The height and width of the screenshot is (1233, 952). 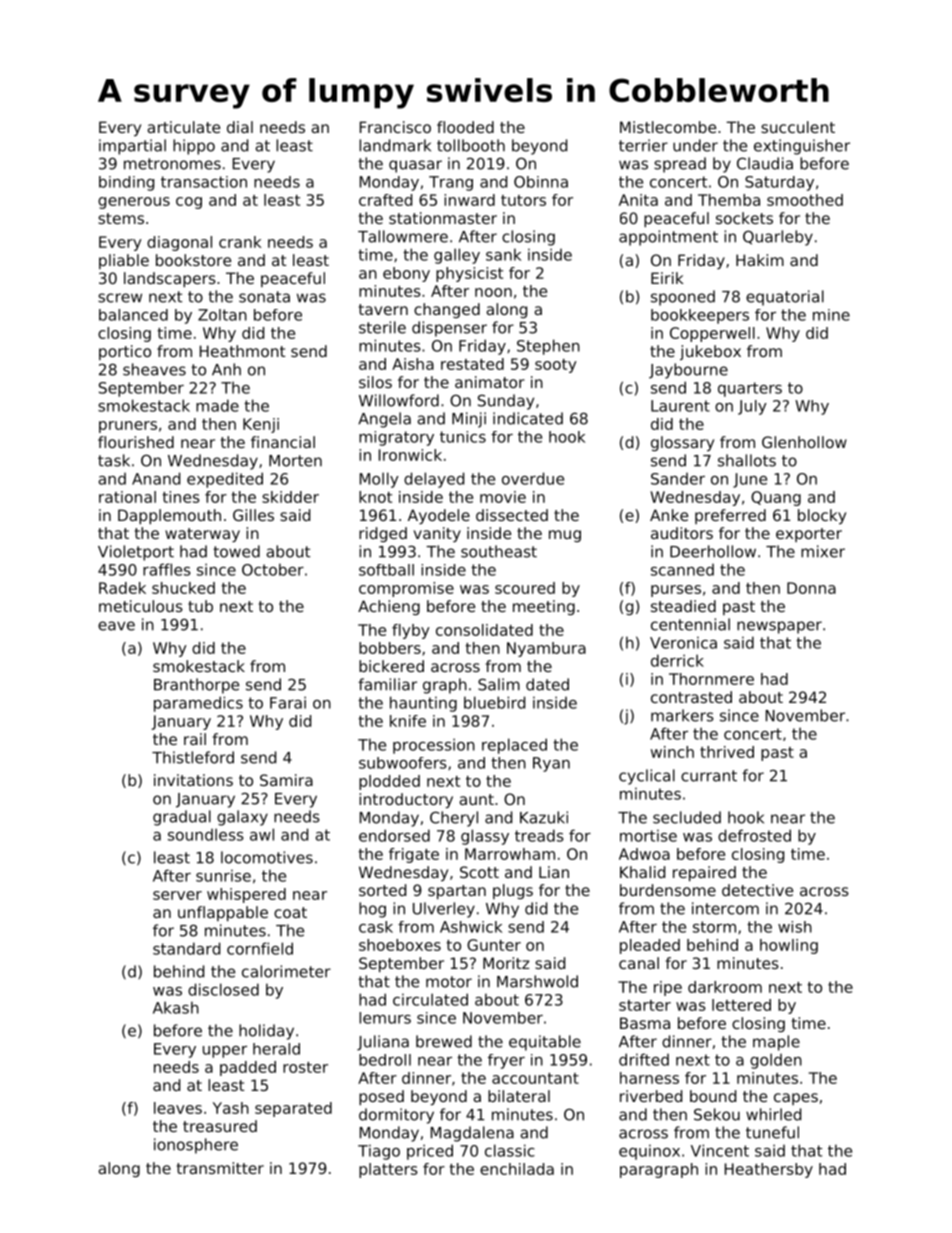 What do you see at coordinates (513, 891) in the screenshot?
I see `plugs` at bounding box center [513, 891].
